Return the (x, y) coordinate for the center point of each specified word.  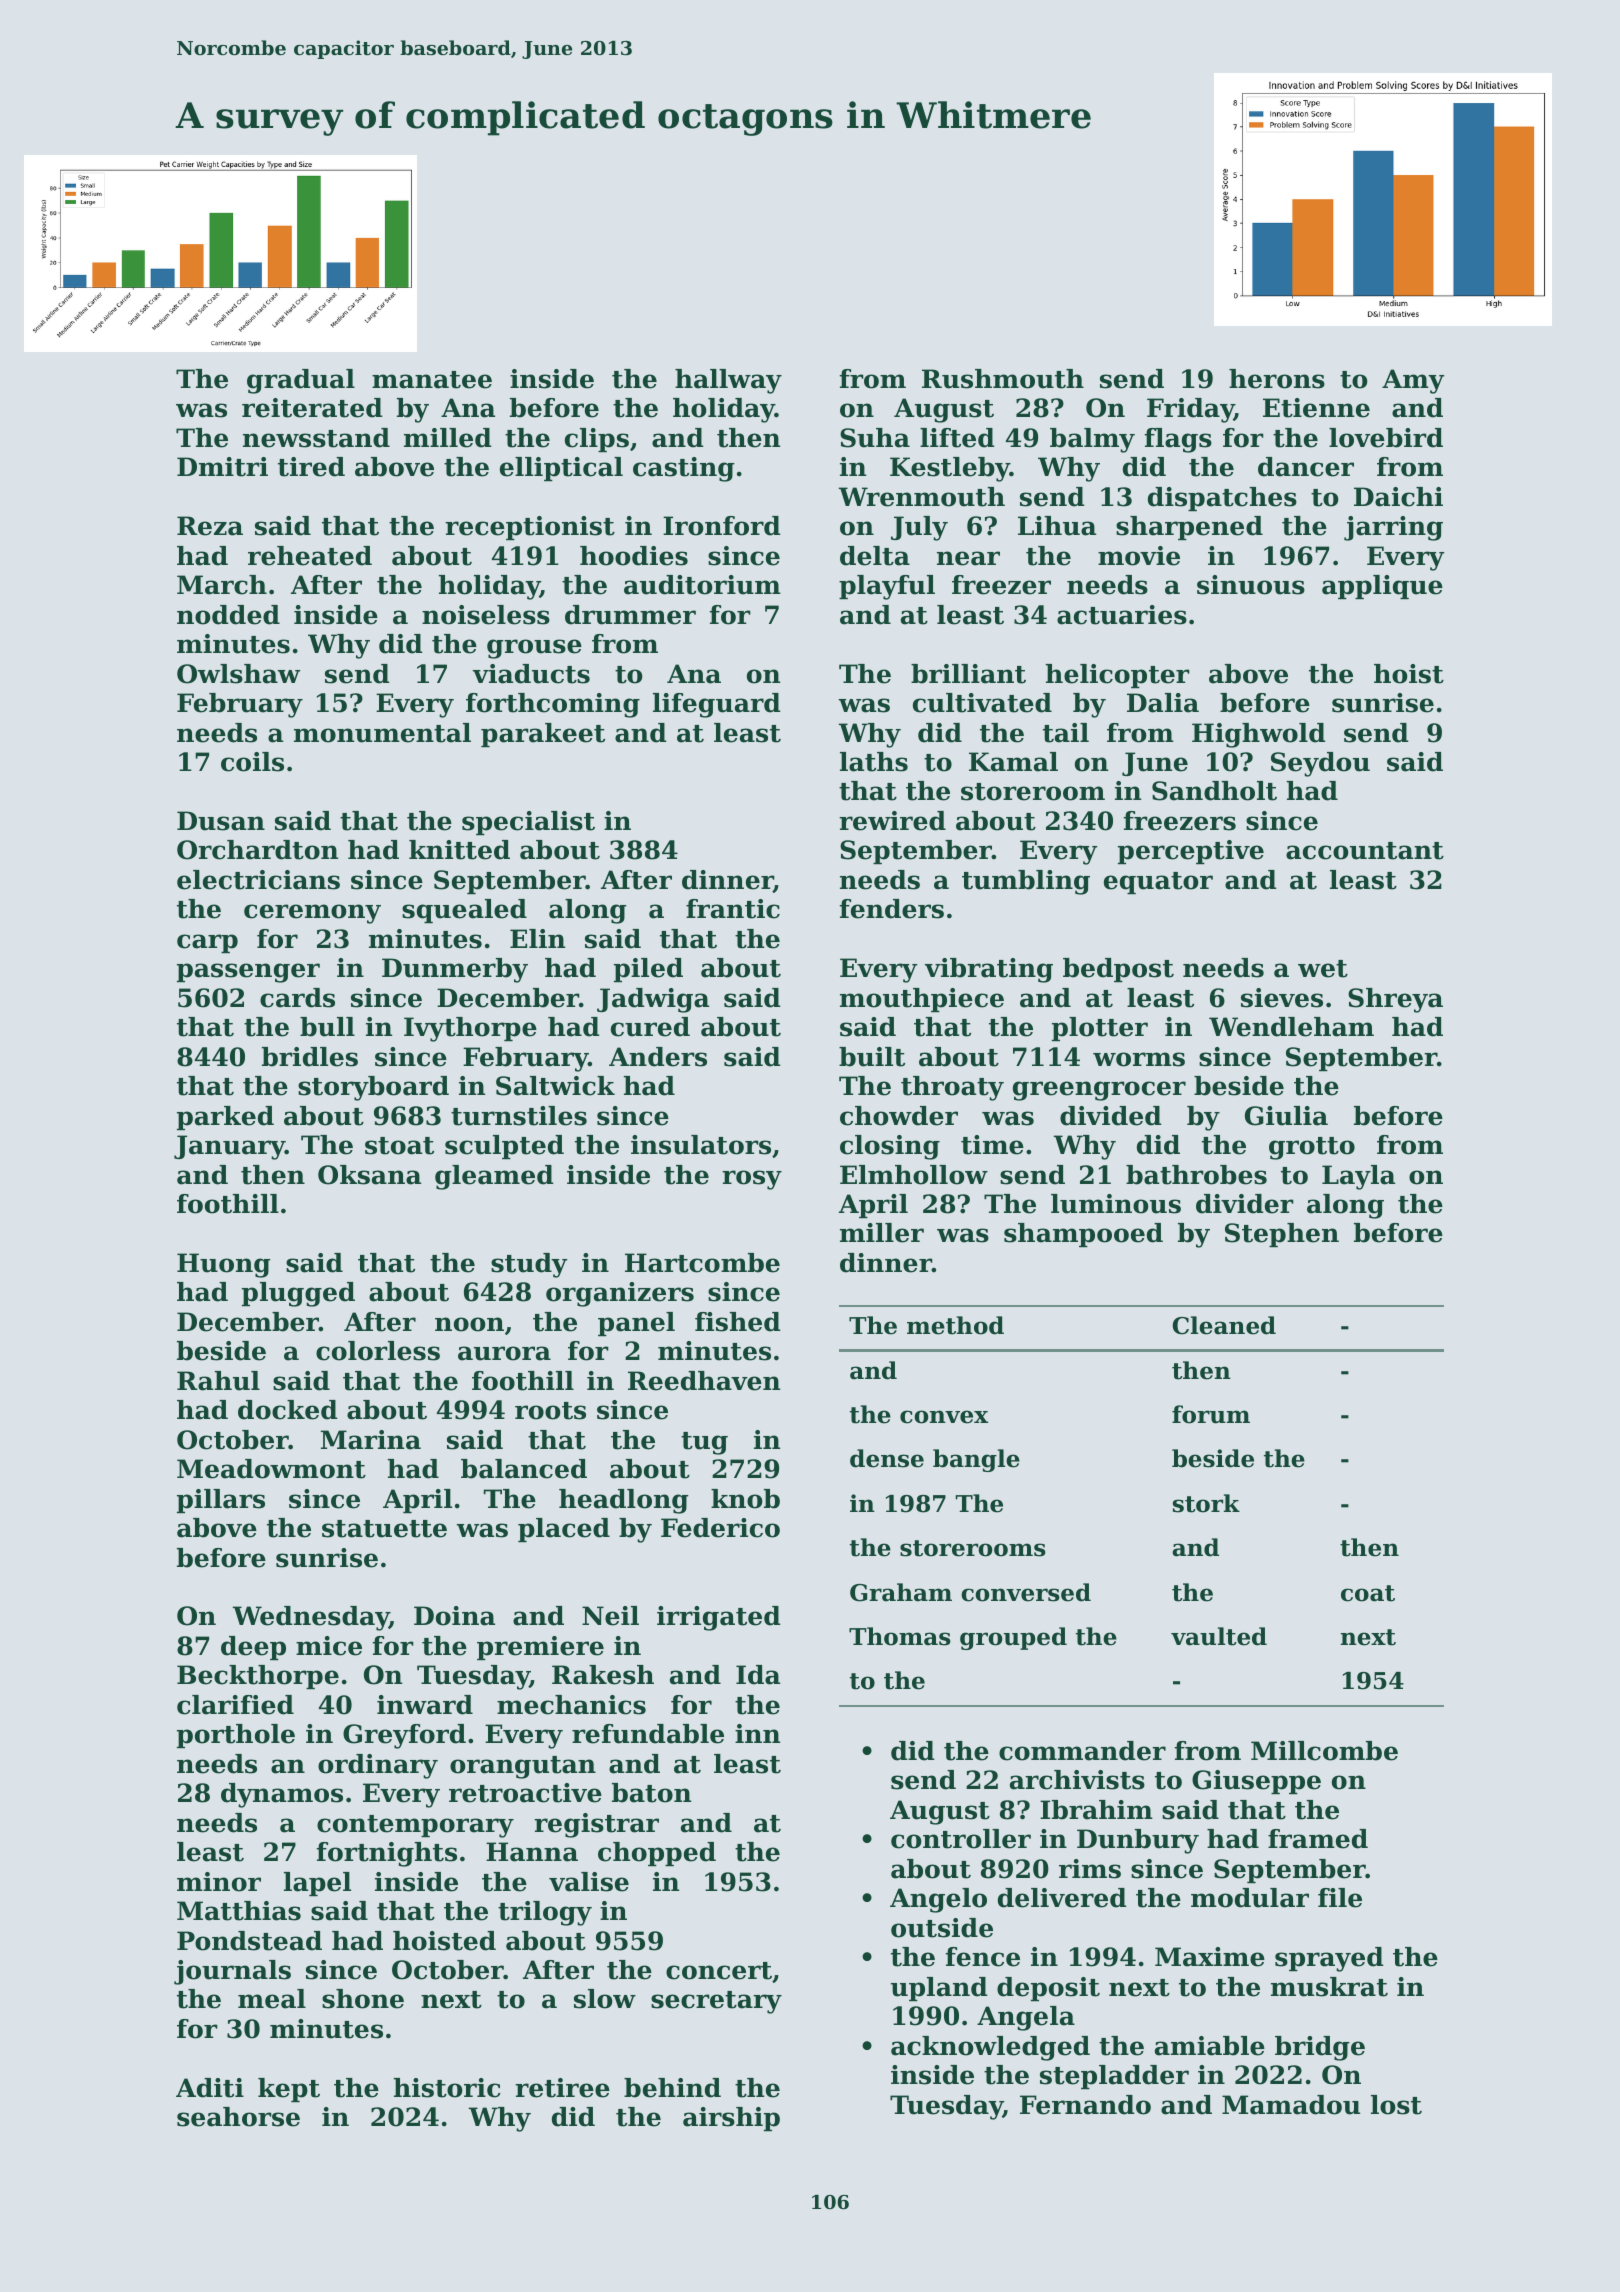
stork (1206, 1503)
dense (887, 1458)
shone (363, 1999)
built (872, 1057)
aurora (504, 1353)
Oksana (369, 1175)
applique (1382, 587)
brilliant (968, 674)
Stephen (1282, 1235)
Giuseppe (1256, 1782)
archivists (1077, 1780)
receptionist (530, 528)
